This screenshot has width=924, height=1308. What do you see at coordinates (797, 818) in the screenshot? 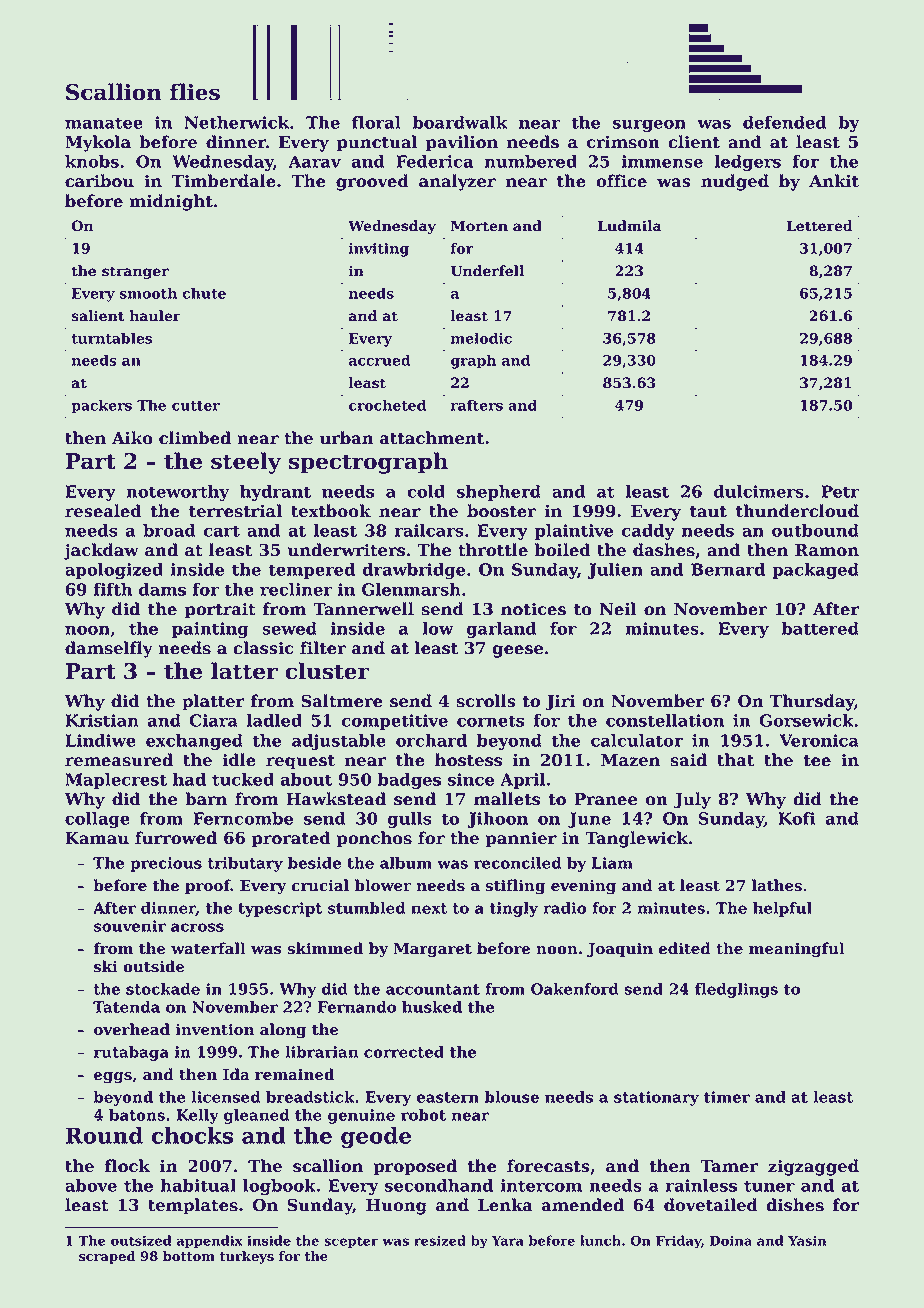
I see `Kofi` at bounding box center [797, 818].
